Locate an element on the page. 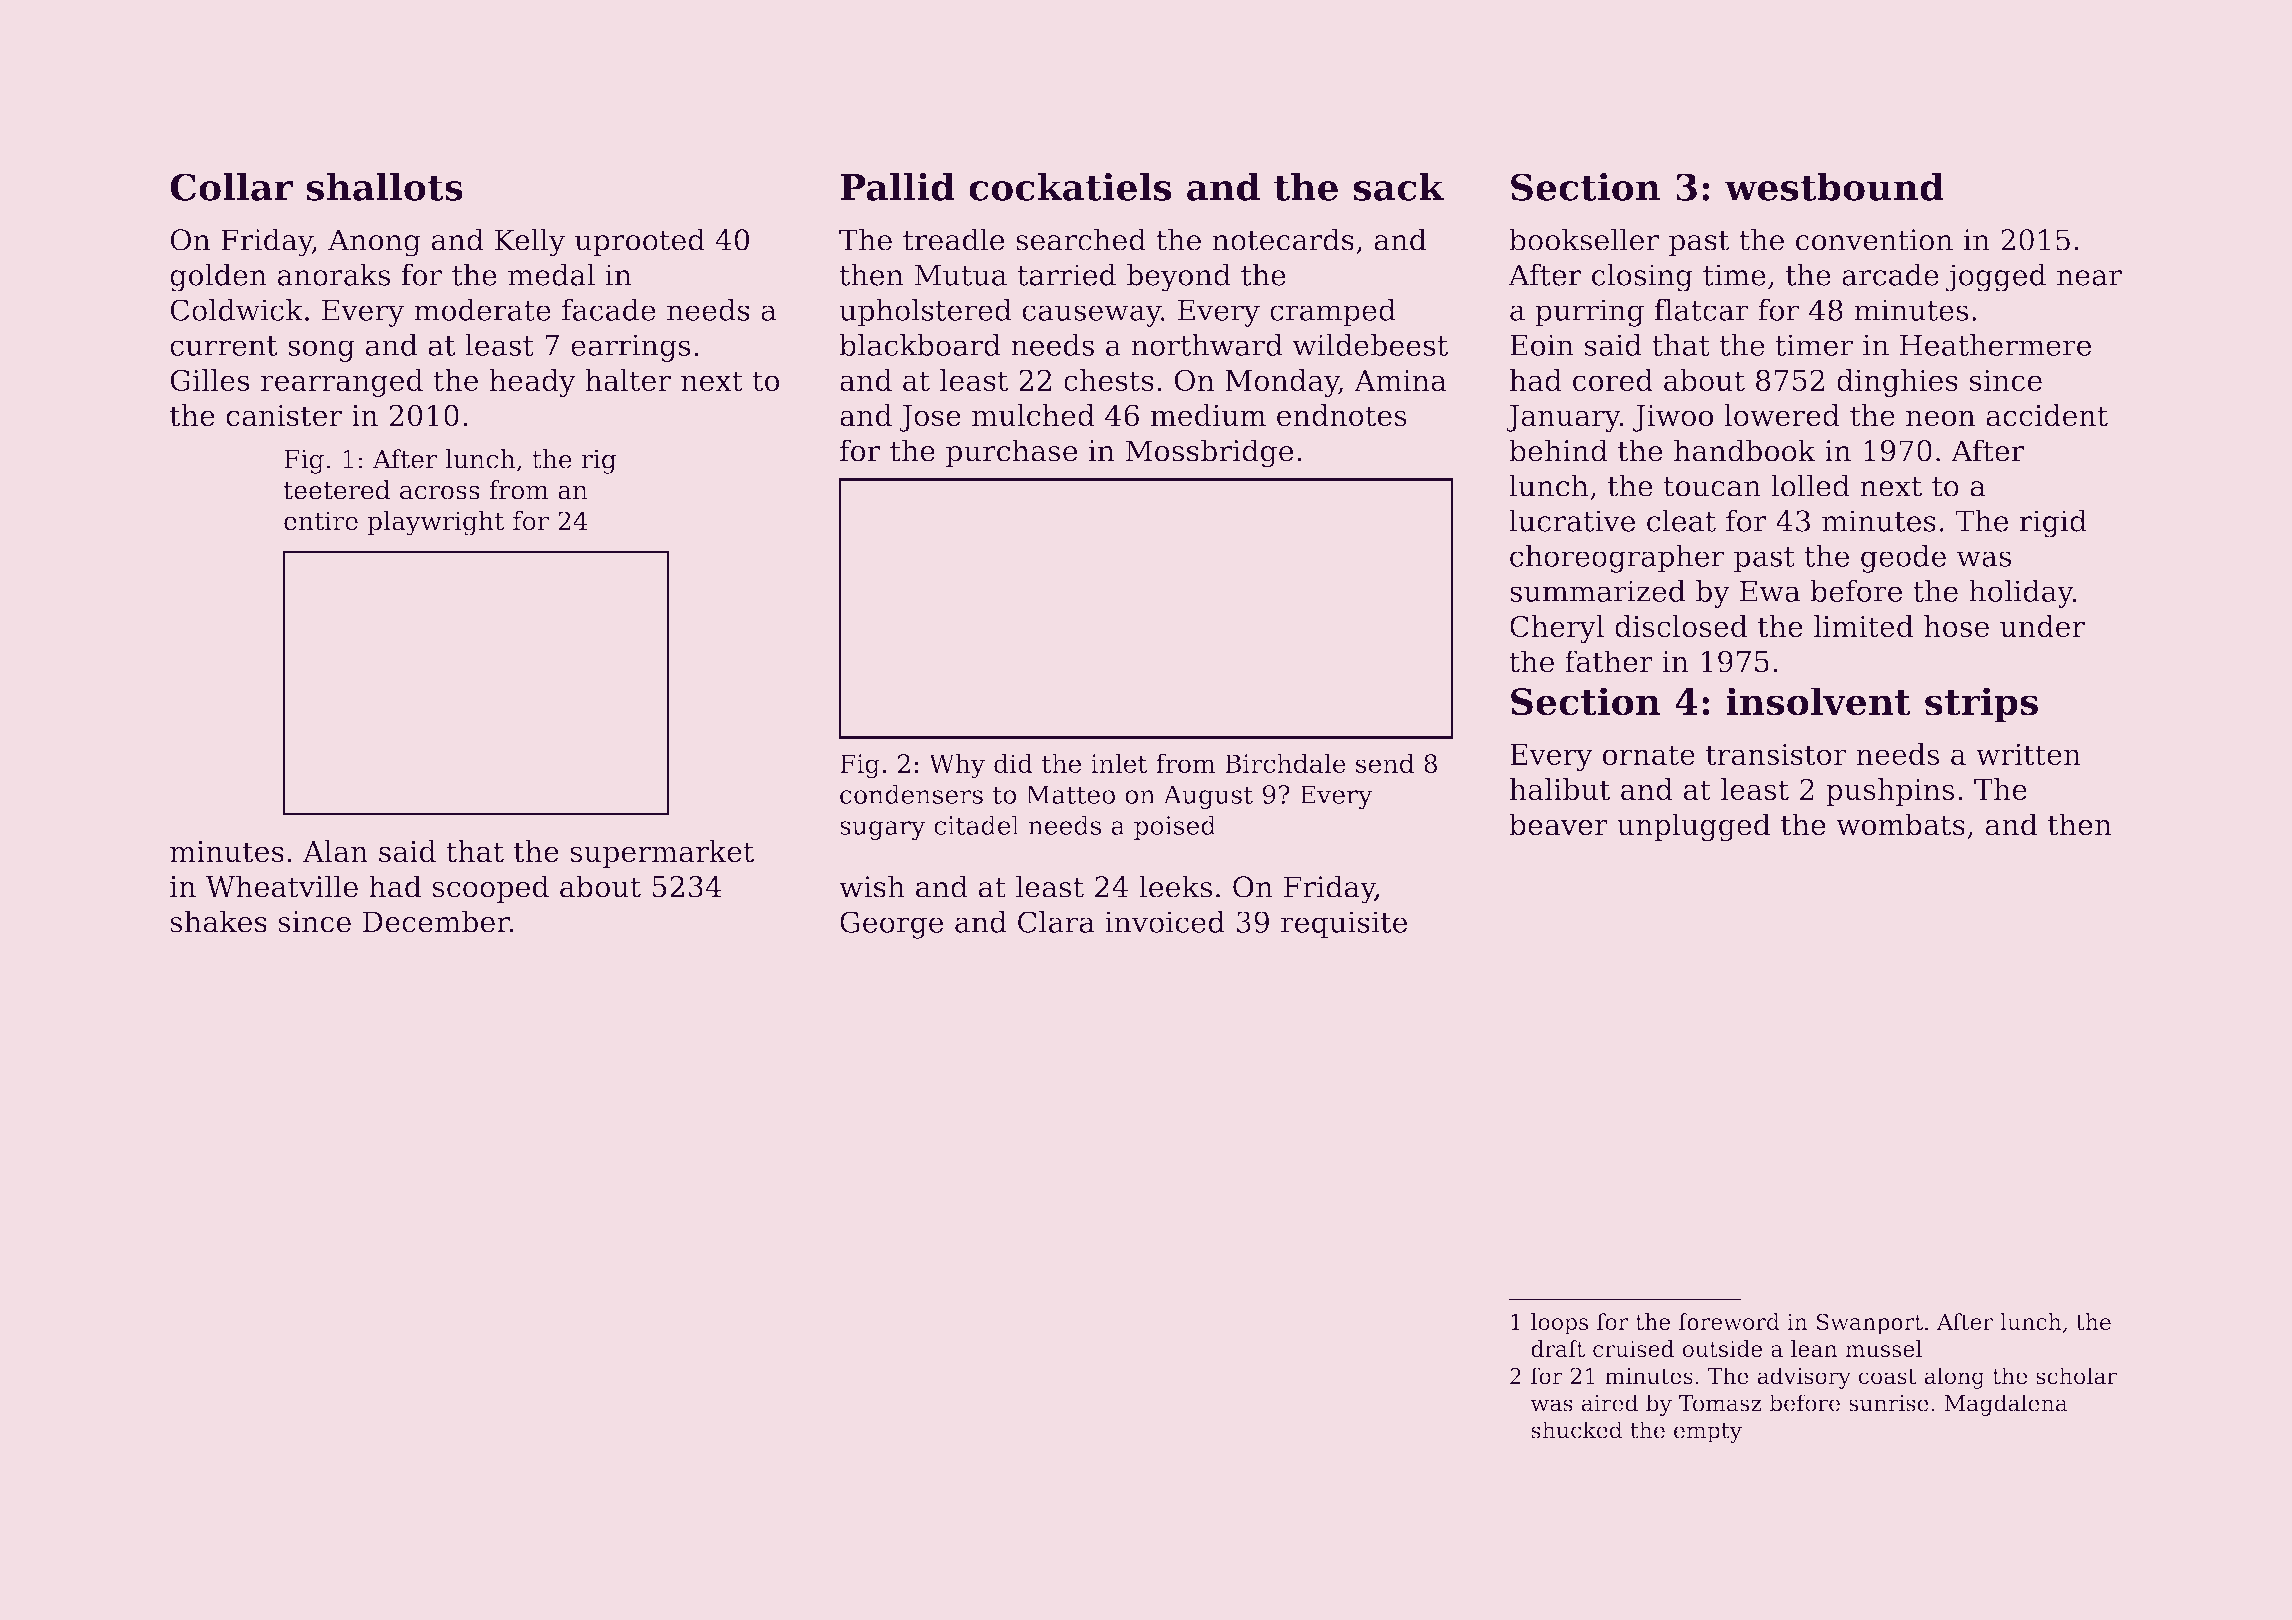  requisite is located at coordinates (1344, 925).
